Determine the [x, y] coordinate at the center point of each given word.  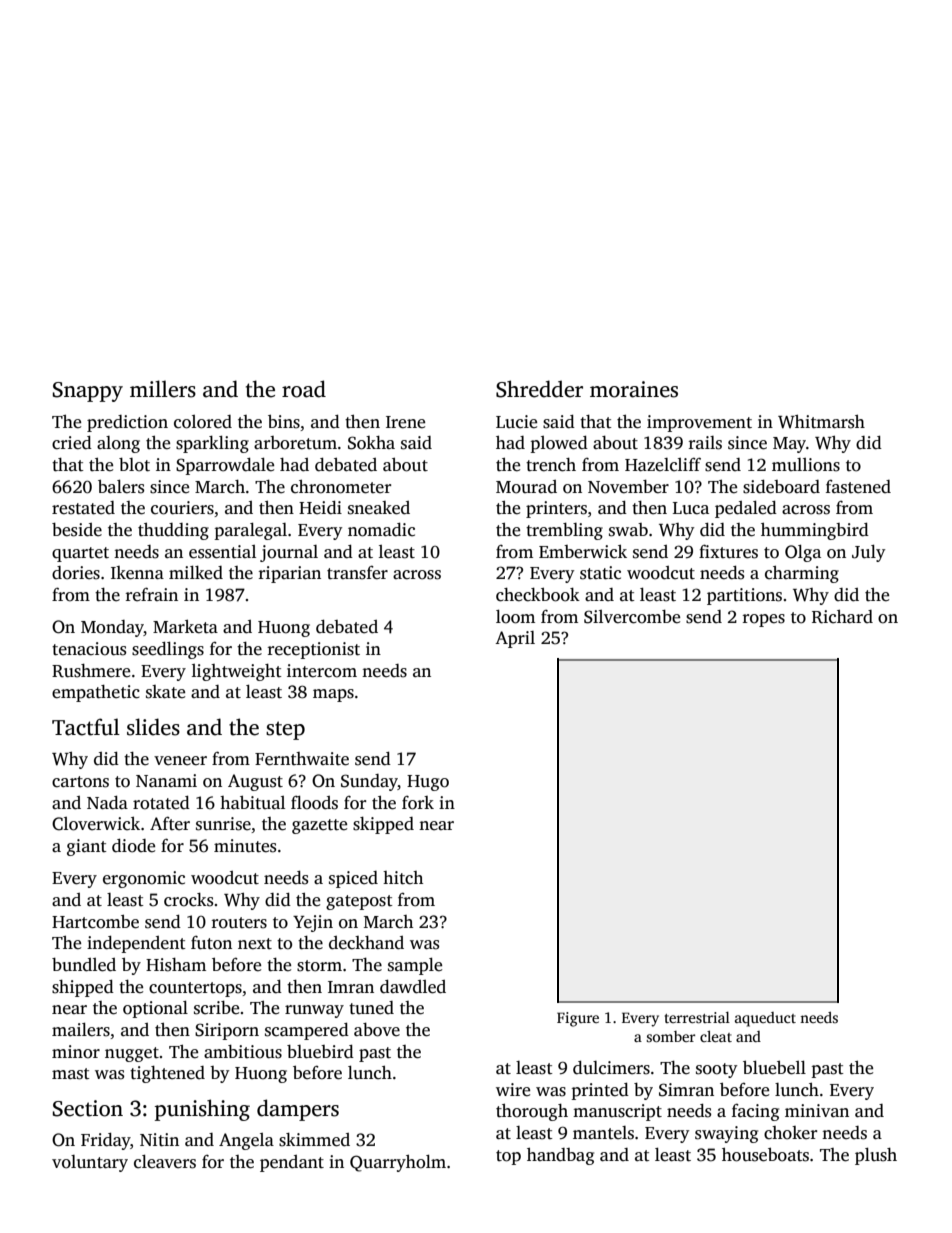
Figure [578, 1019]
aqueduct [765, 1019]
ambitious [243, 1052]
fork [418, 803]
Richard [842, 617]
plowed [559, 444]
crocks [188, 900]
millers [163, 389]
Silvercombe [632, 617]
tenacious [89, 649]
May [789, 445]
